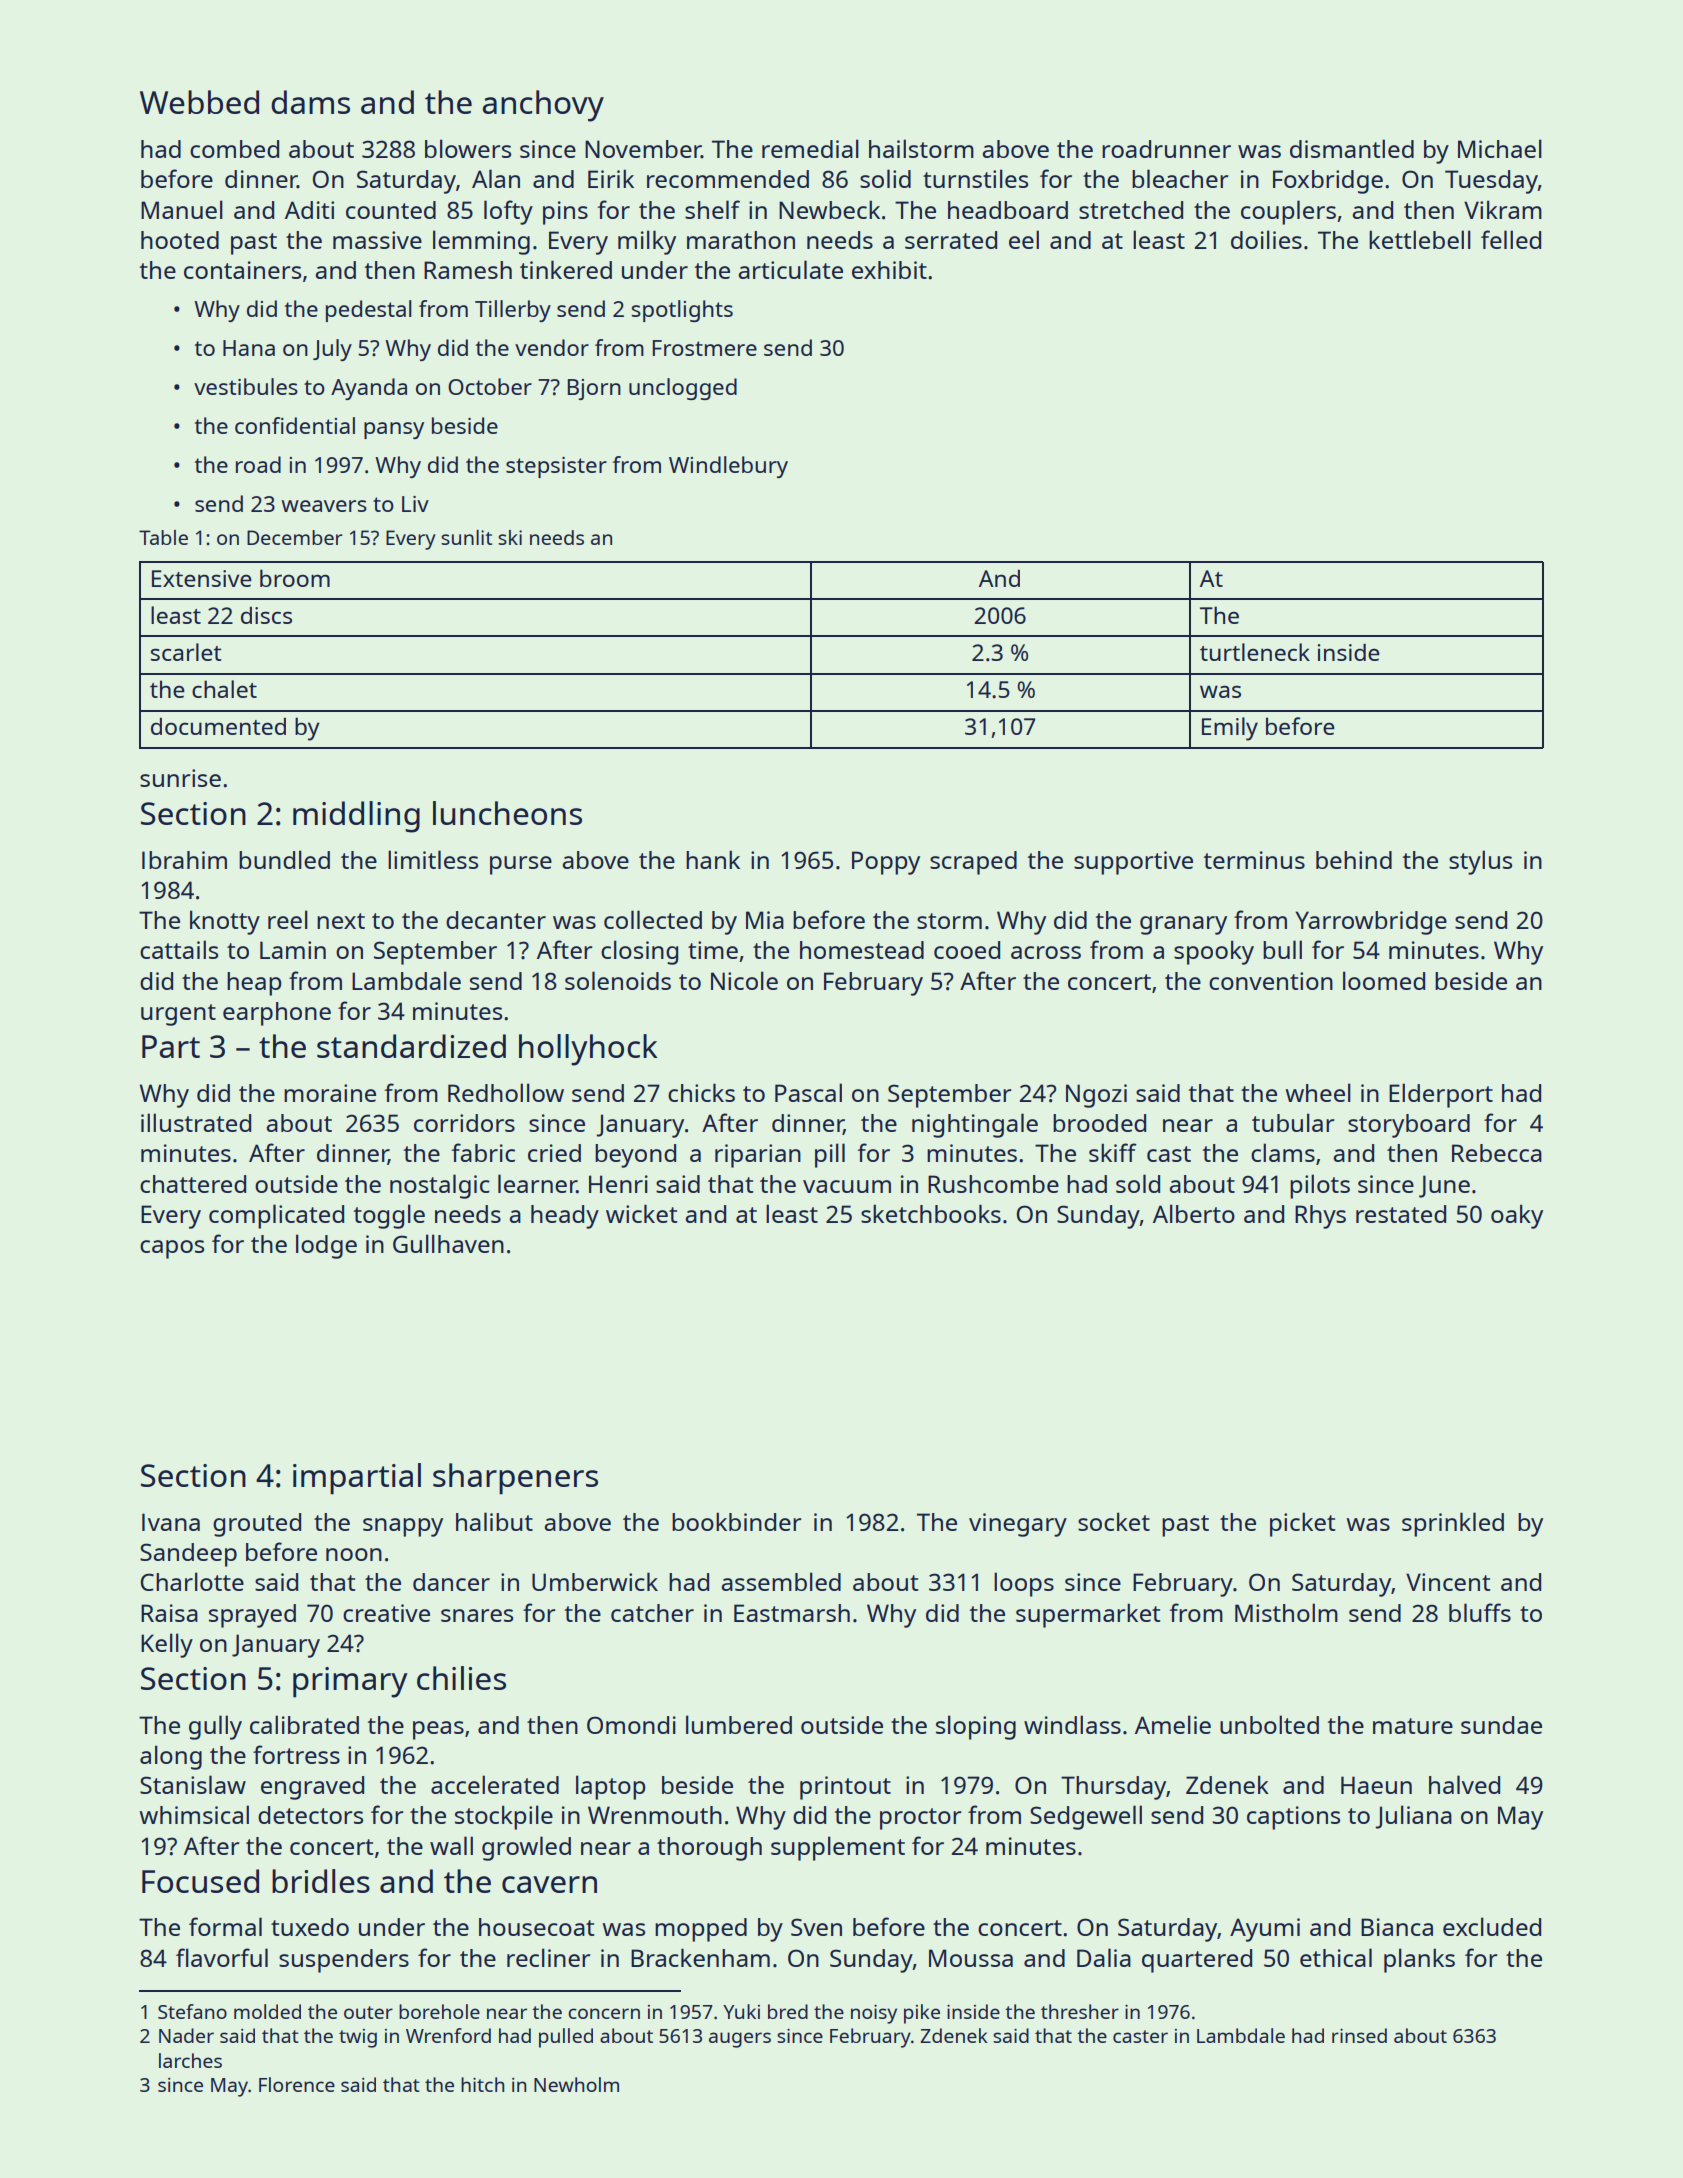  What do you see at coordinates (1266, 239) in the image?
I see `doilies` at bounding box center [1266, 239].
